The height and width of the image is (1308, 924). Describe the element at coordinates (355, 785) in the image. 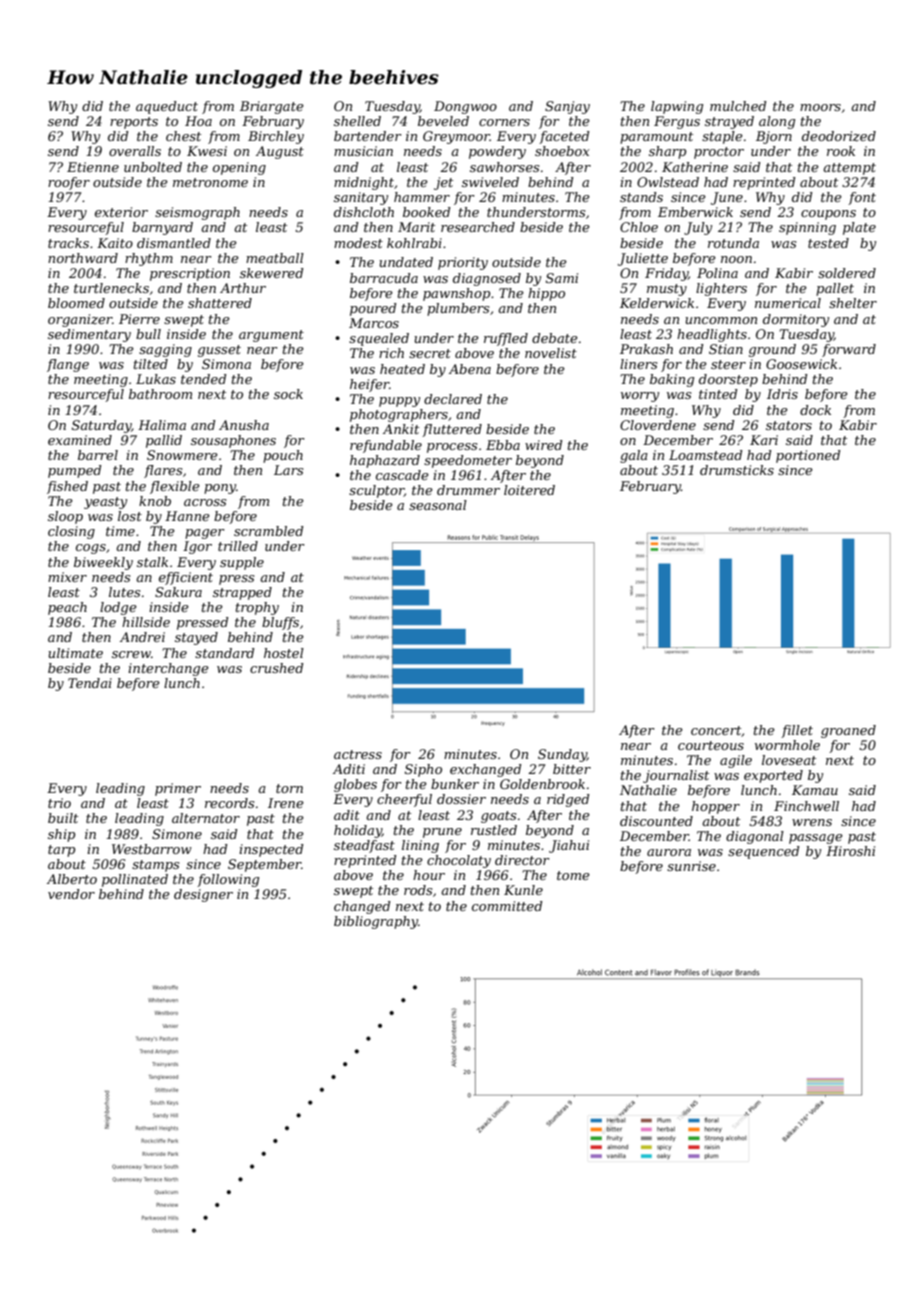

I see `globes` at that location.
